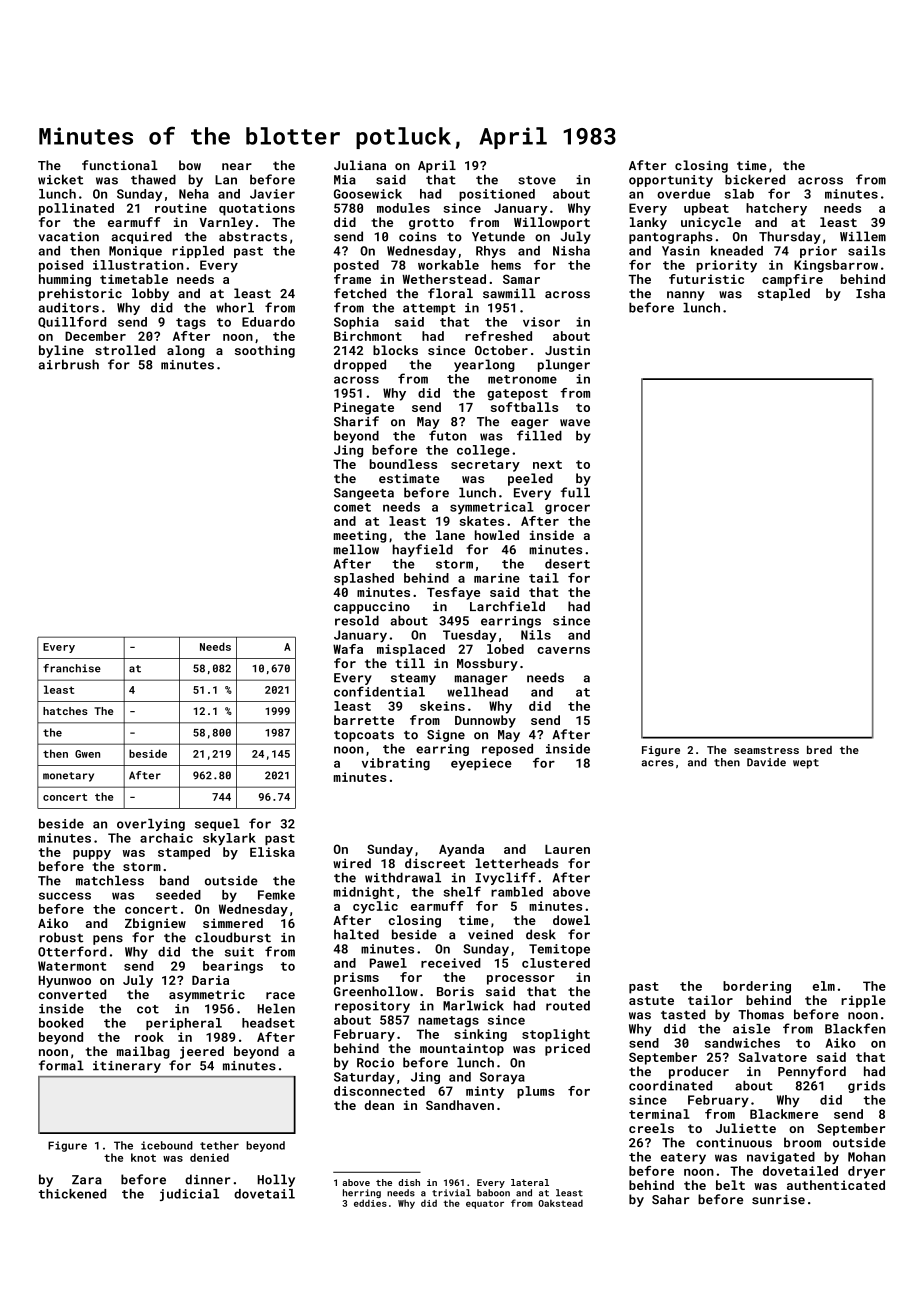 The image size is (924, 1308). What do you see at coordinates (537, 180) in the document?
I see `stove` at bounding box center [537, 180].
